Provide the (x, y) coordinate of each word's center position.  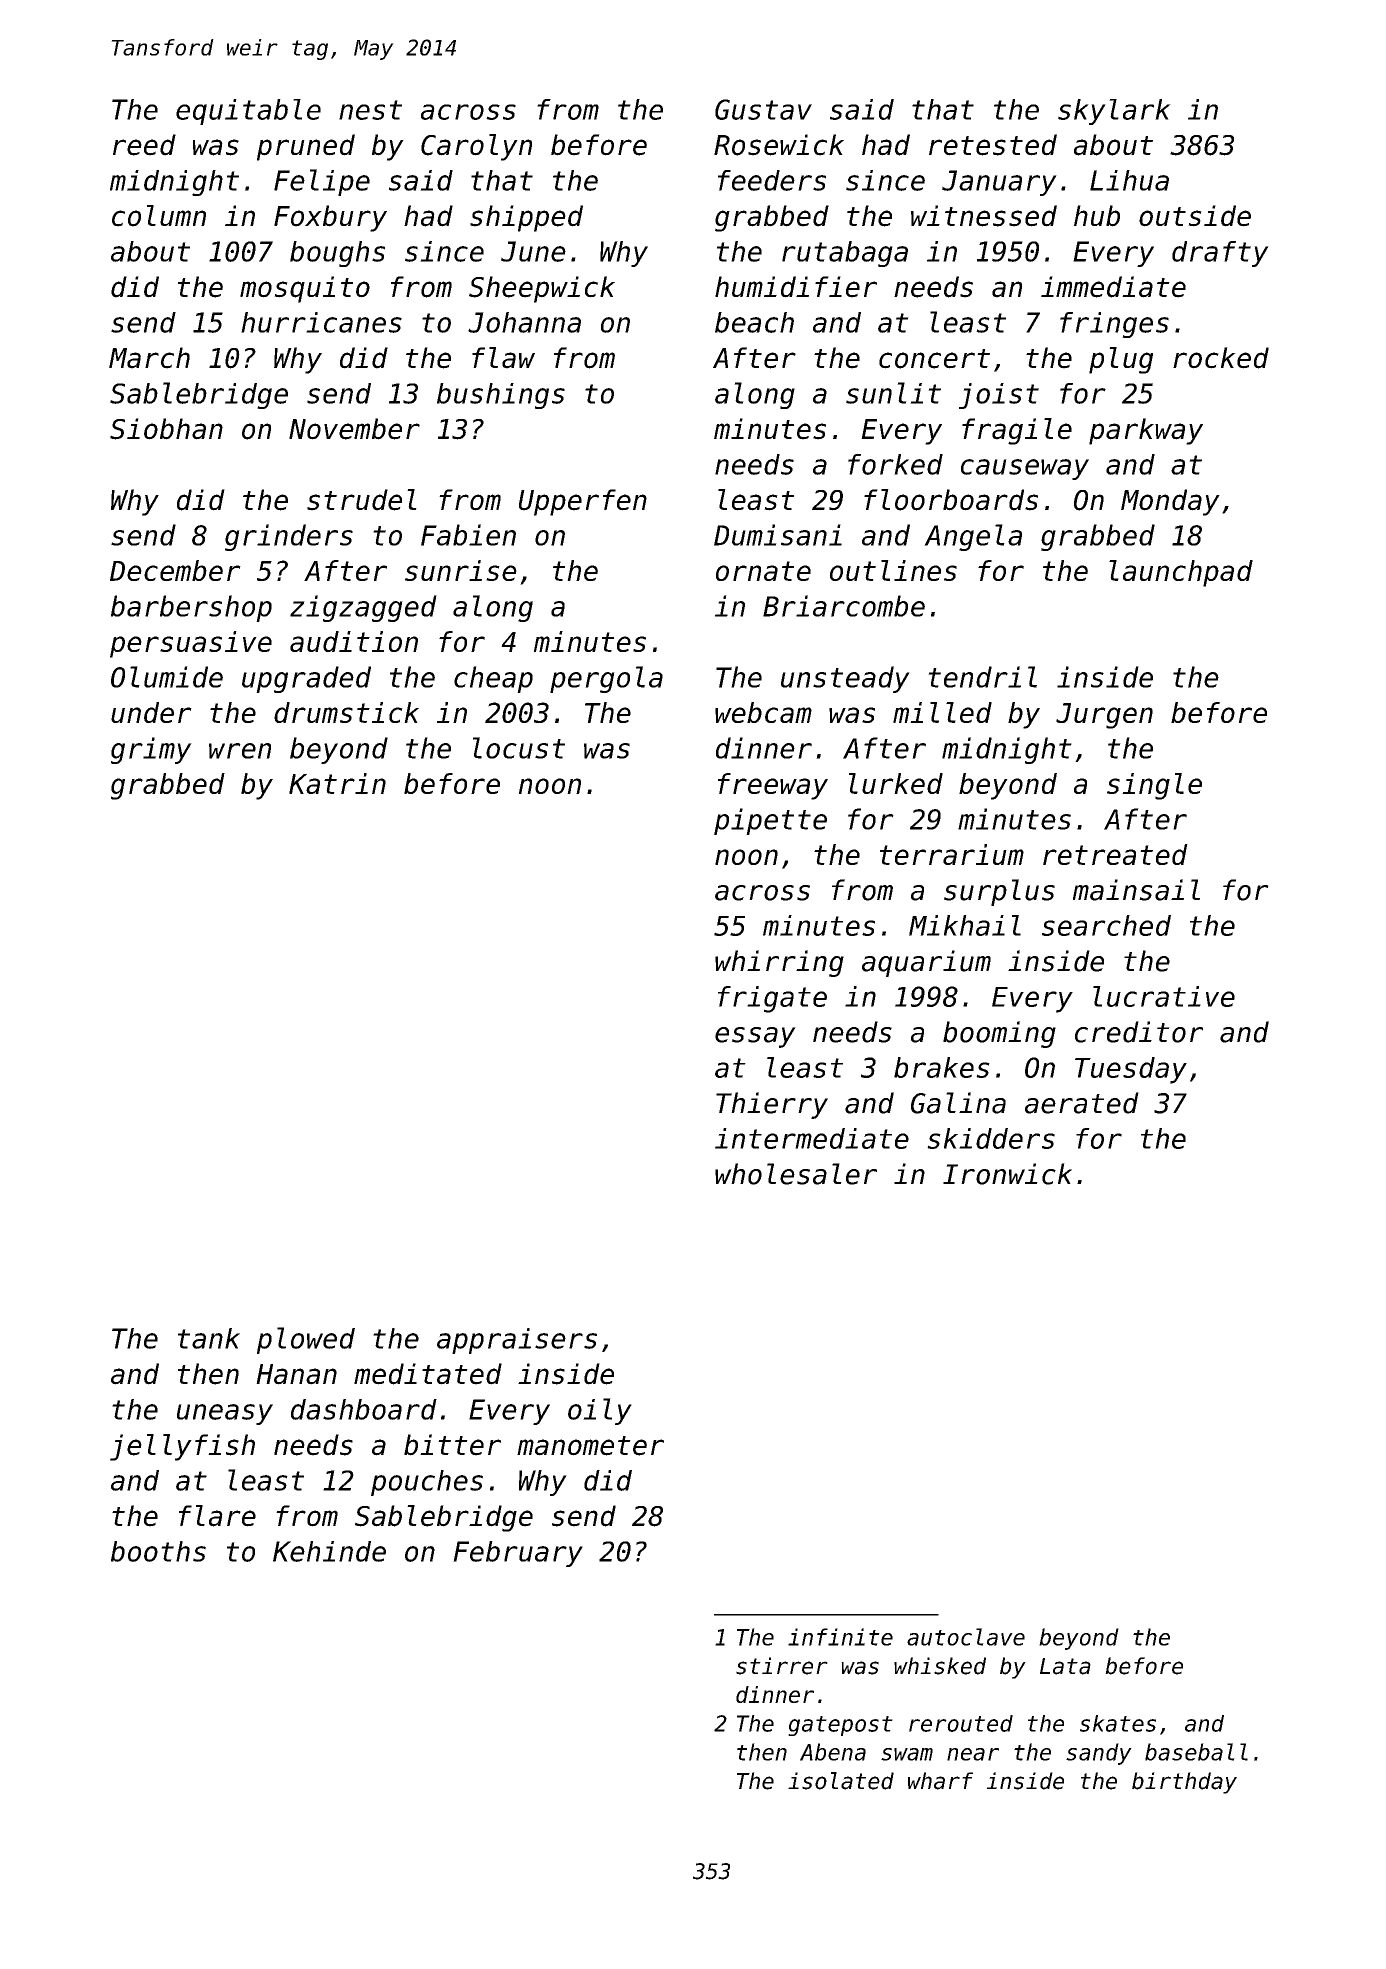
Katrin (337, 783)
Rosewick (779, 145)
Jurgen (1104, 716)
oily (600, 1411)
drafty (1220, 254)
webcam (763, 712)
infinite (840, 1637)
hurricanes (321, 322)
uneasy (225, 1414)
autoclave (966, 1637)
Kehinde (329, 1551)
